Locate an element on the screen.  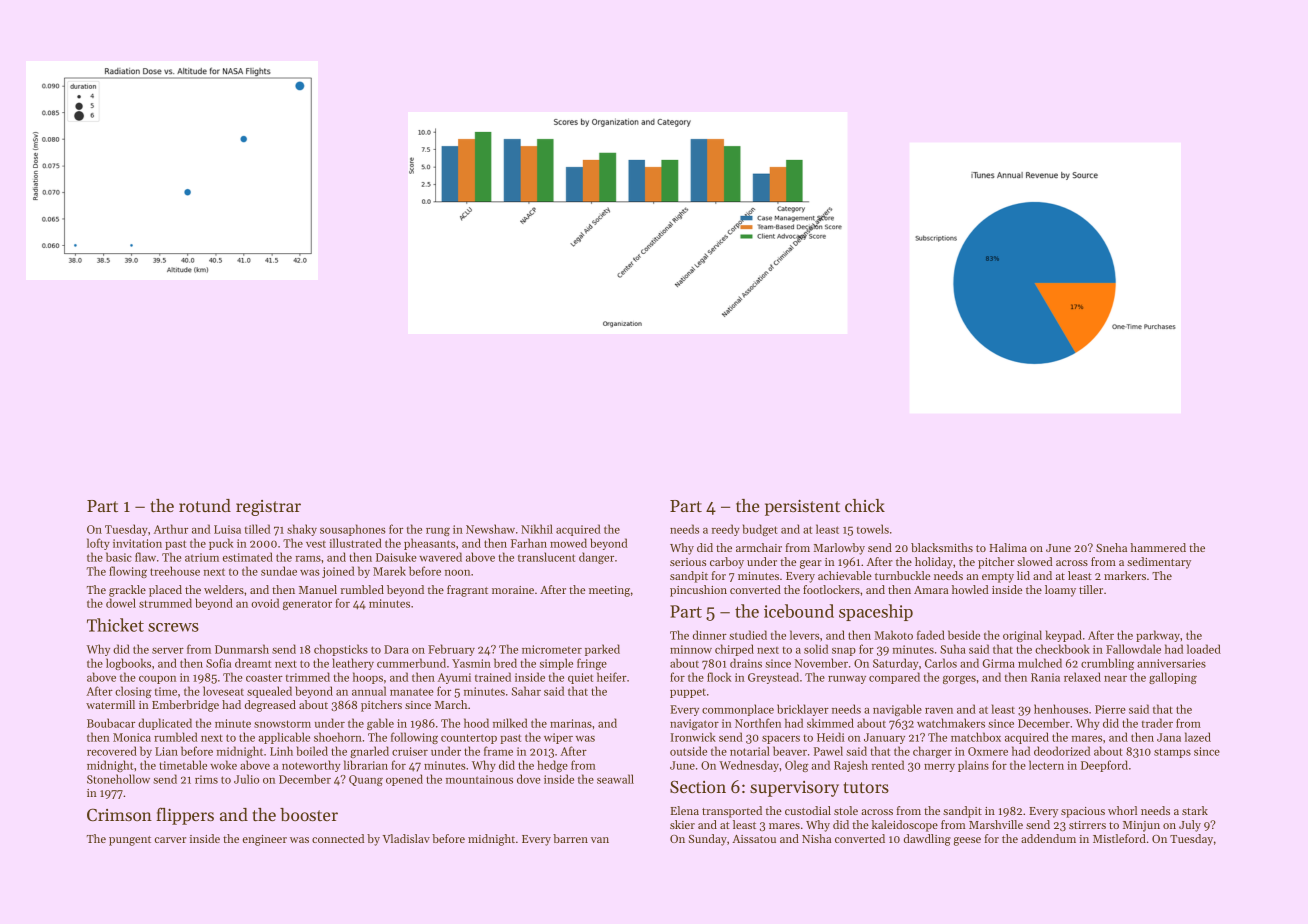
matchbox is located at coordinates (976, 737).
